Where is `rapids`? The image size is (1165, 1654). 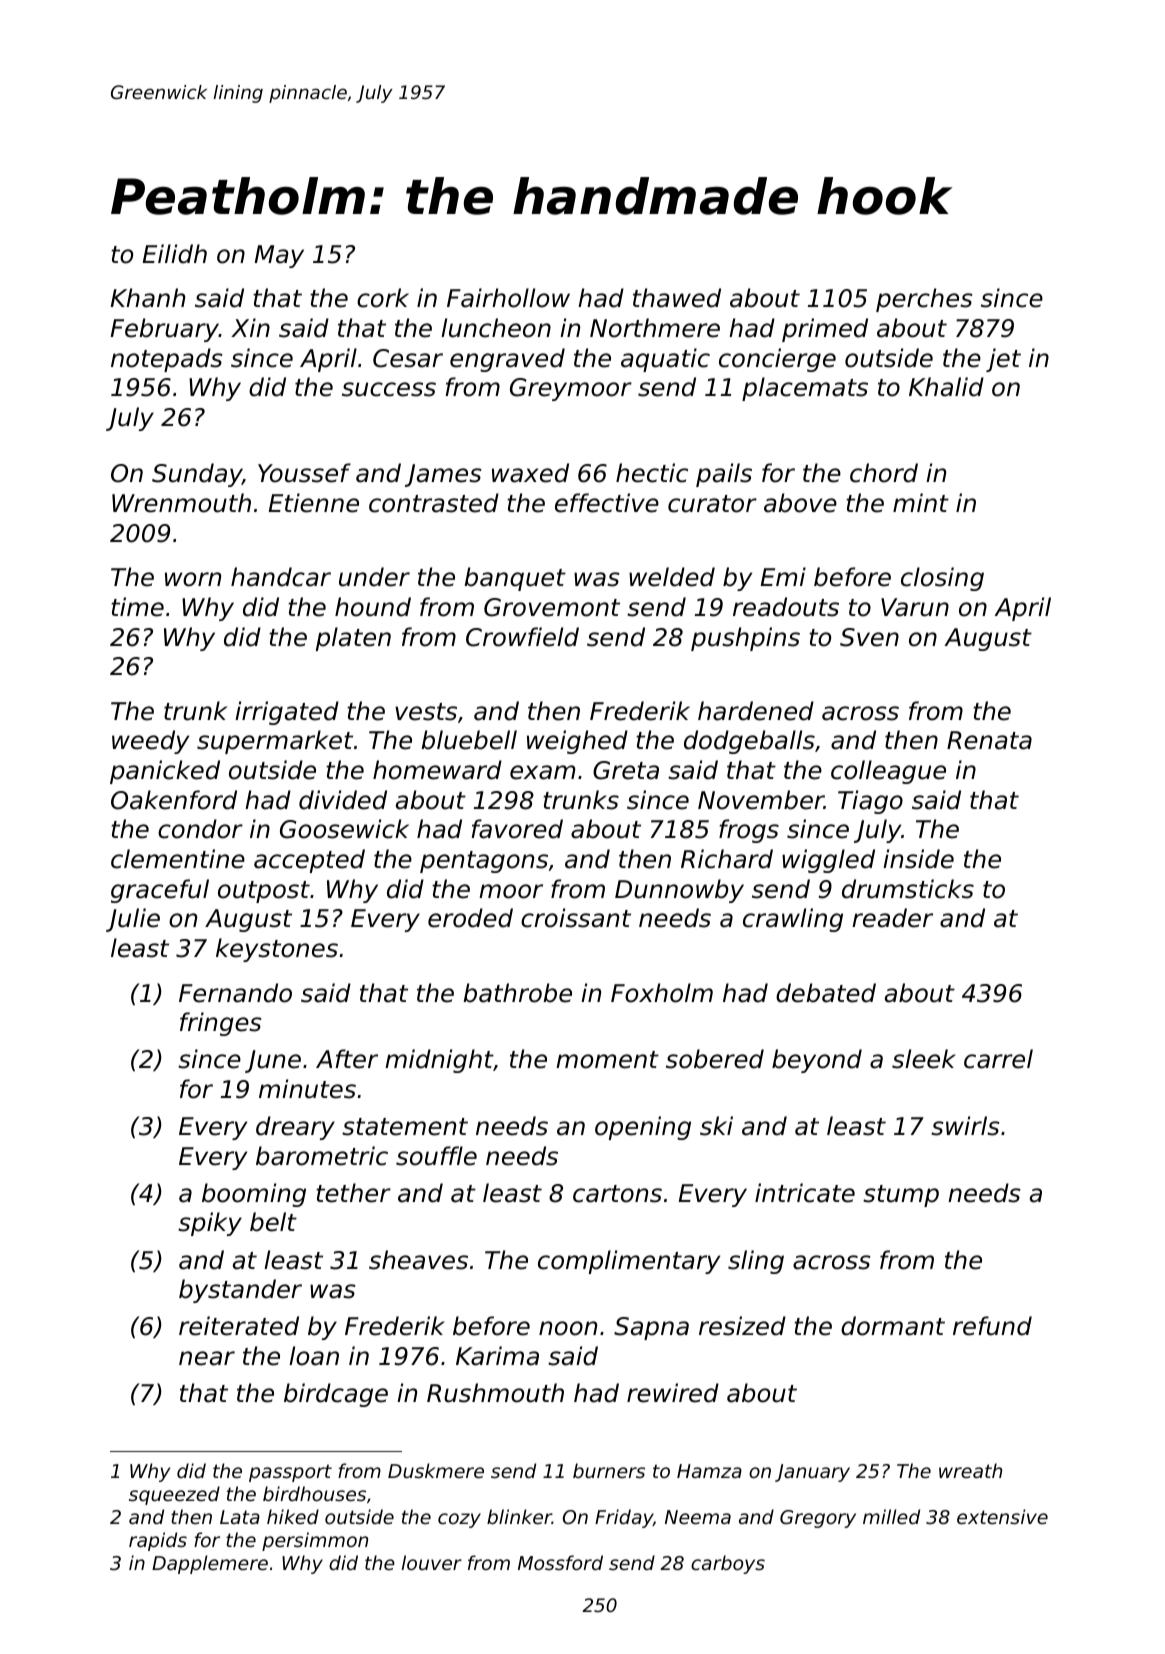 rapids is located at coordinates (158, 1541).
